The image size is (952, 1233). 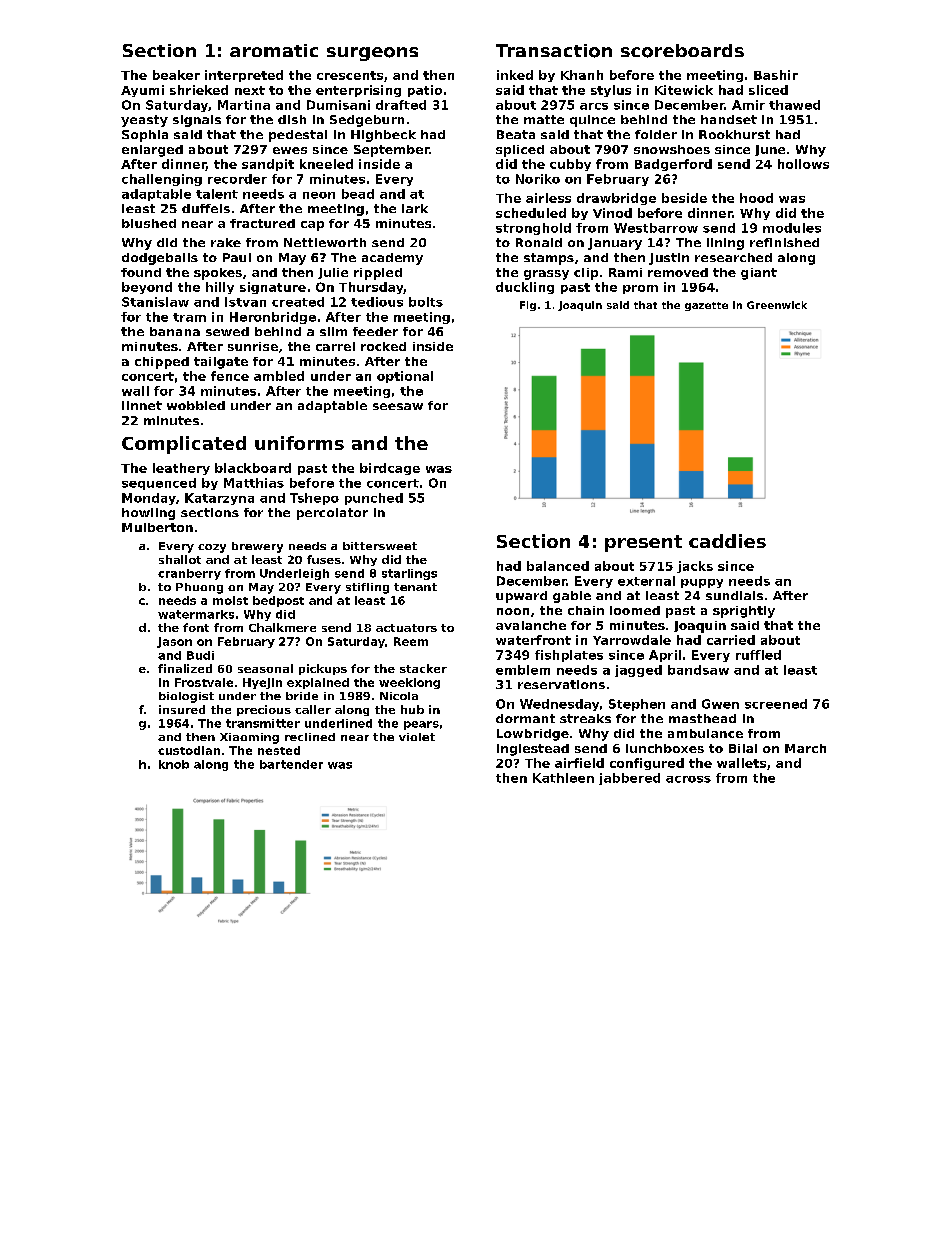 What do you see at coordinates (695, 567) in the screenshot?
I see `jacks` at bounding box center [695, 567].
